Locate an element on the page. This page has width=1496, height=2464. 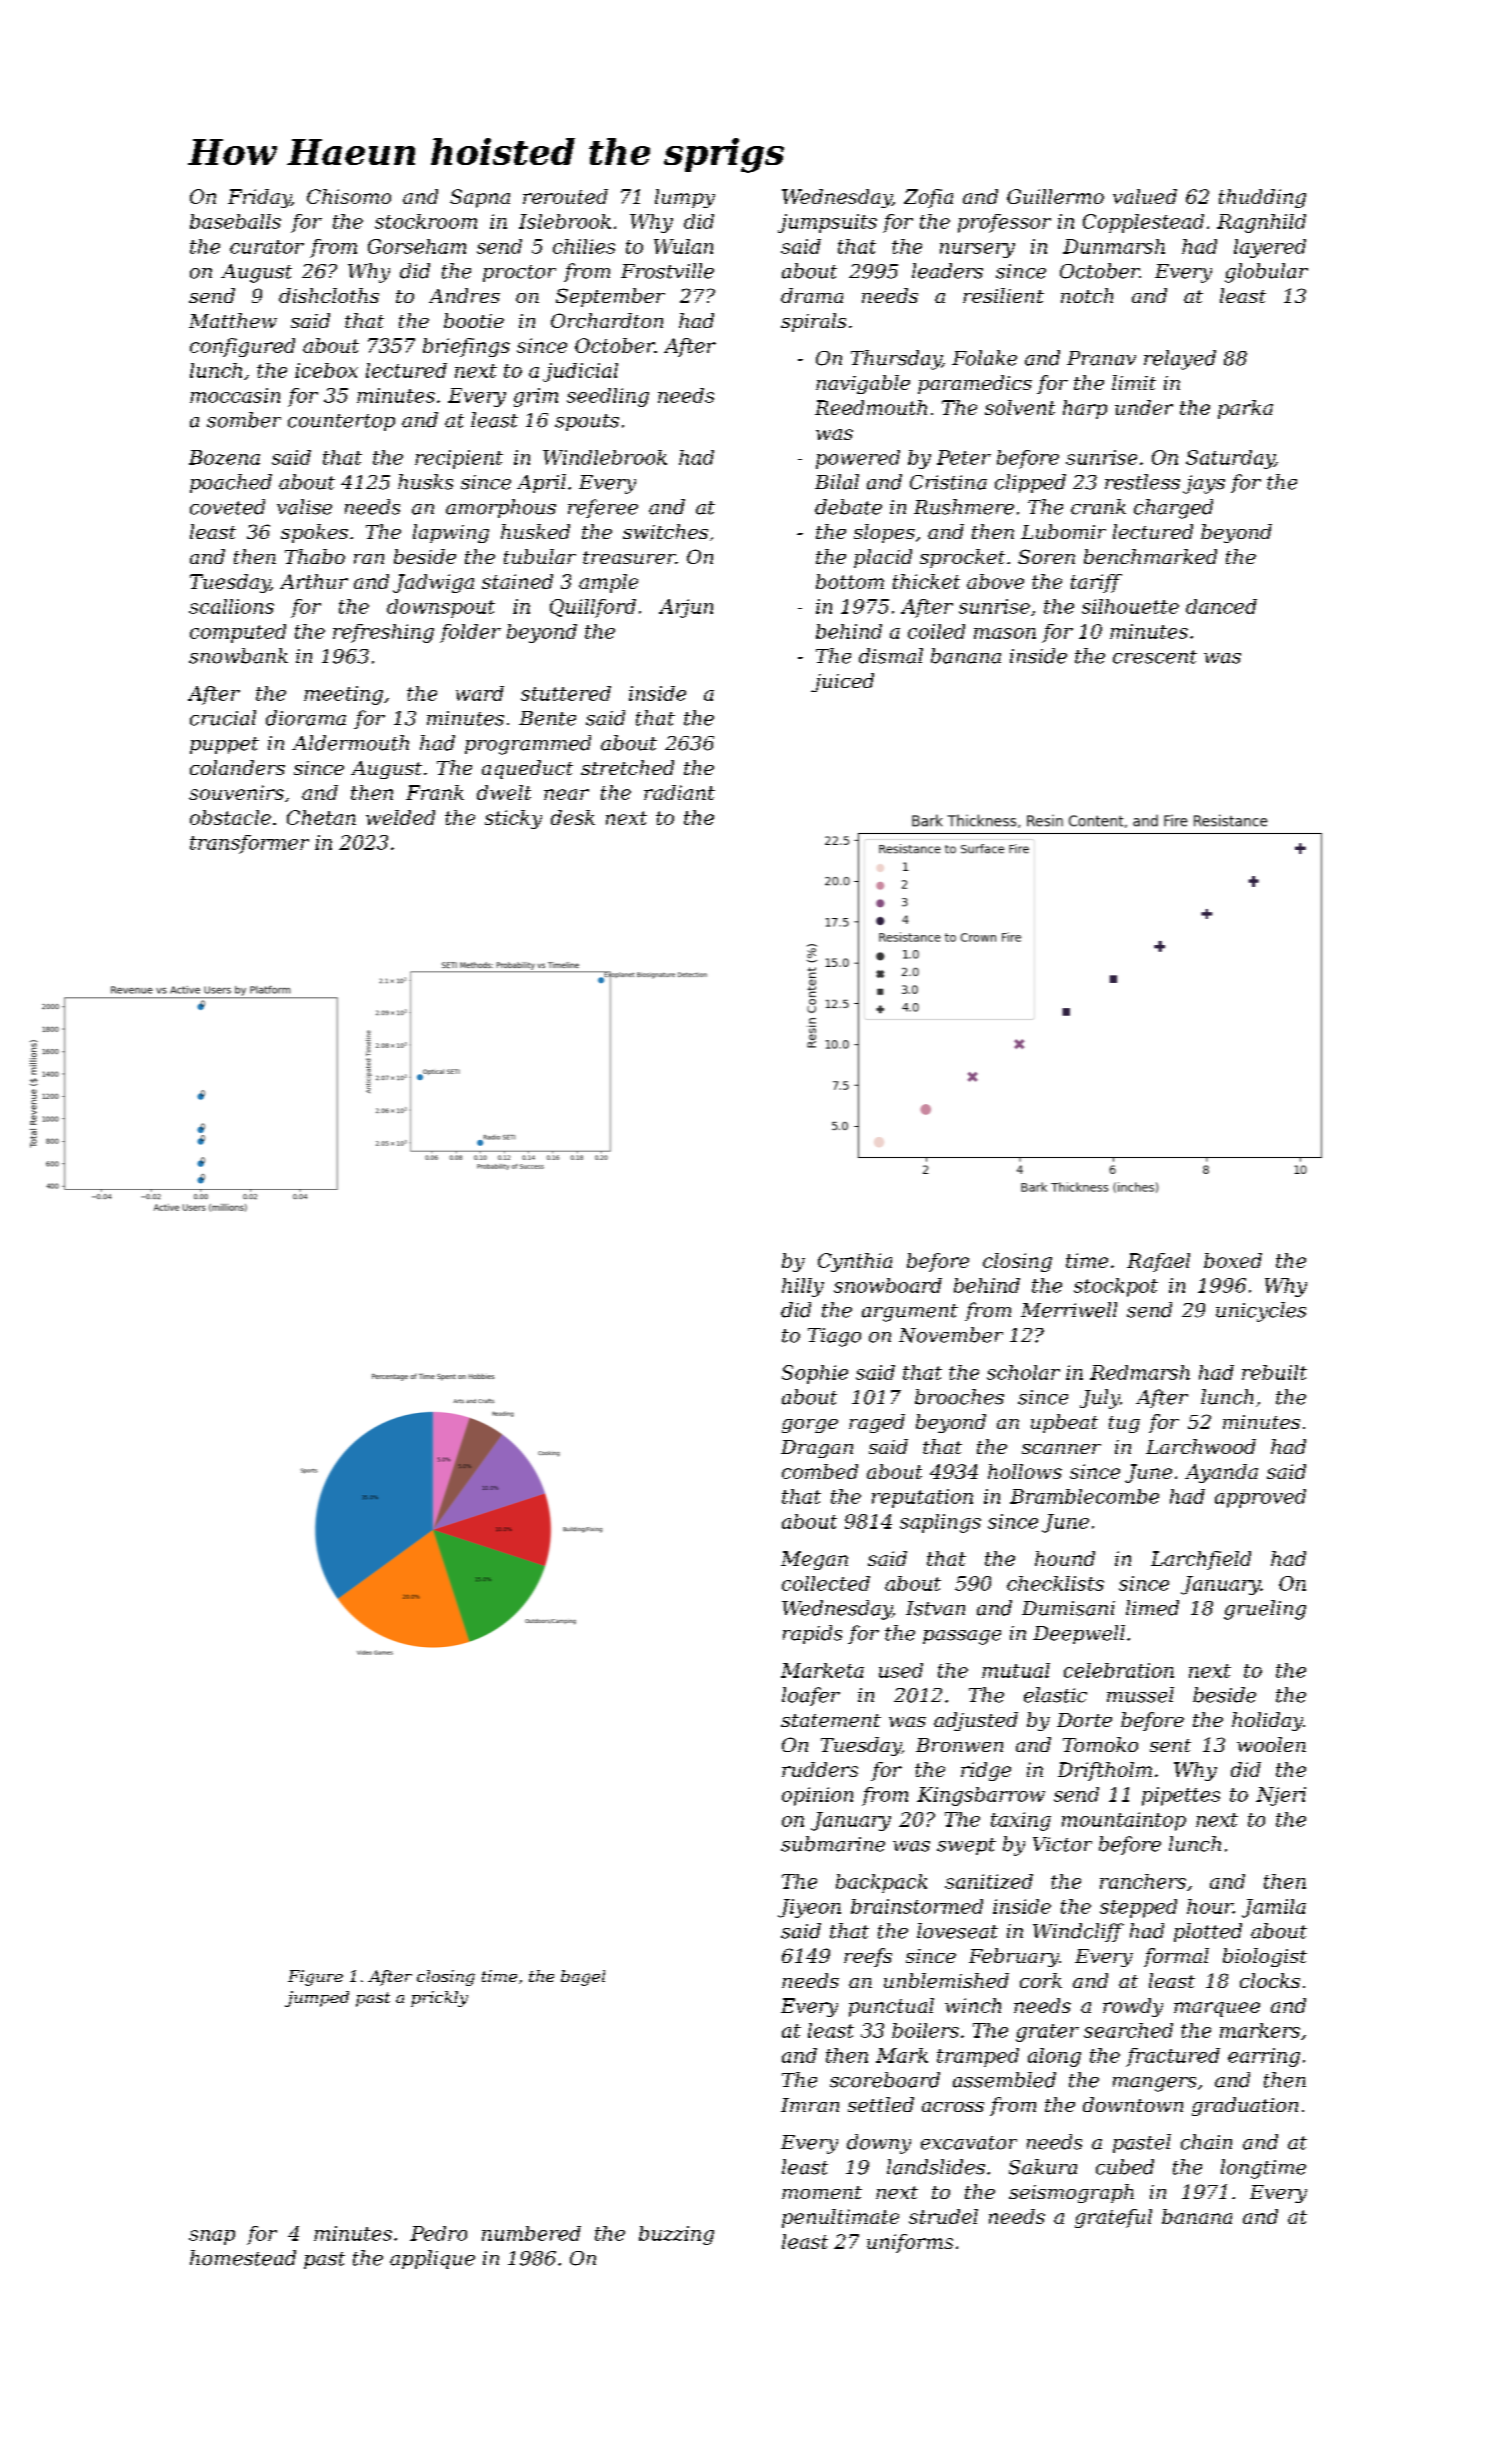
checklists is located at coordinates (1055, 1583).
